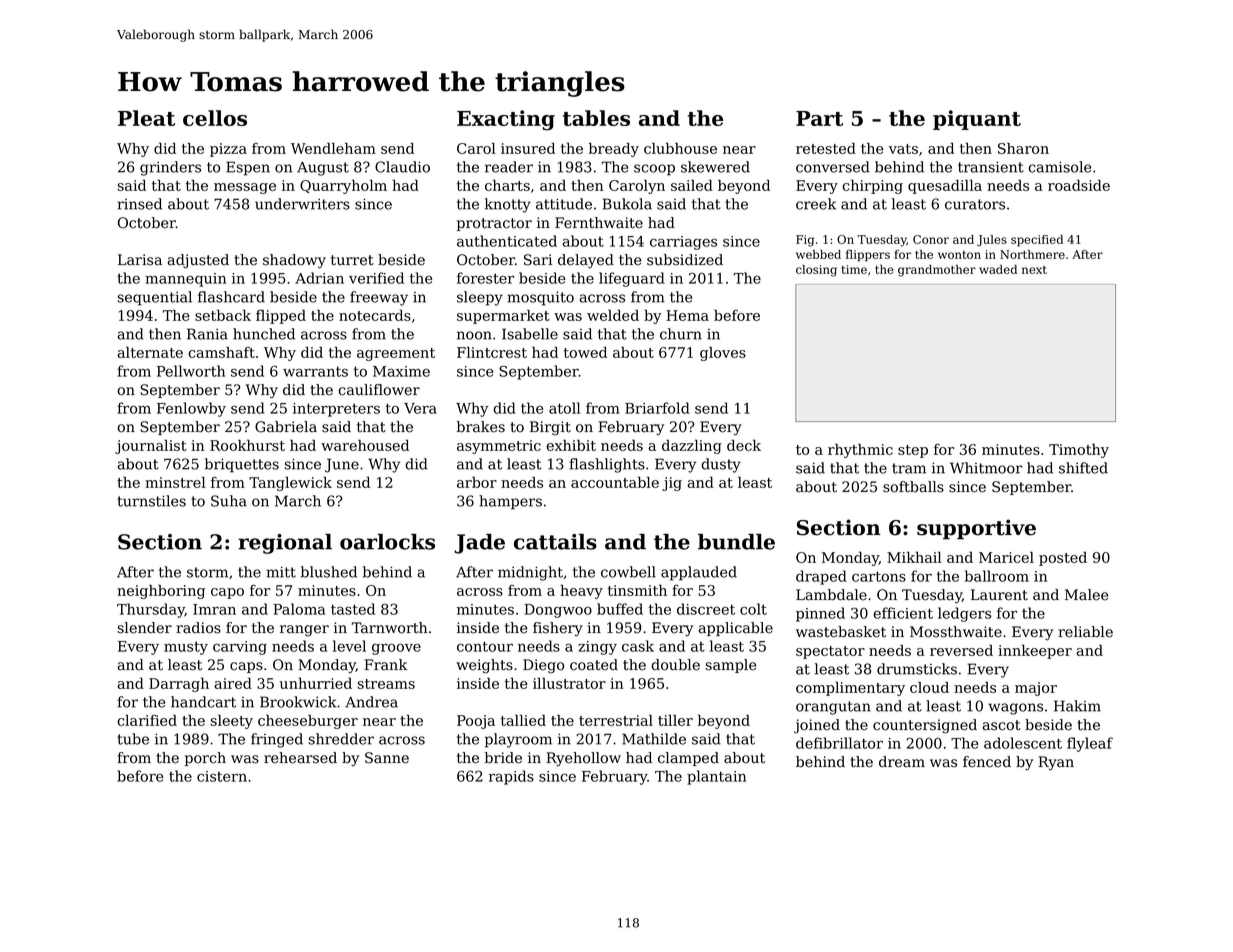 The width and height of the screenshot is (1233, 952). What do you see at coordinates (233, 683) in the screenshot?
I see `aired` at bounding box center [233, 683].
